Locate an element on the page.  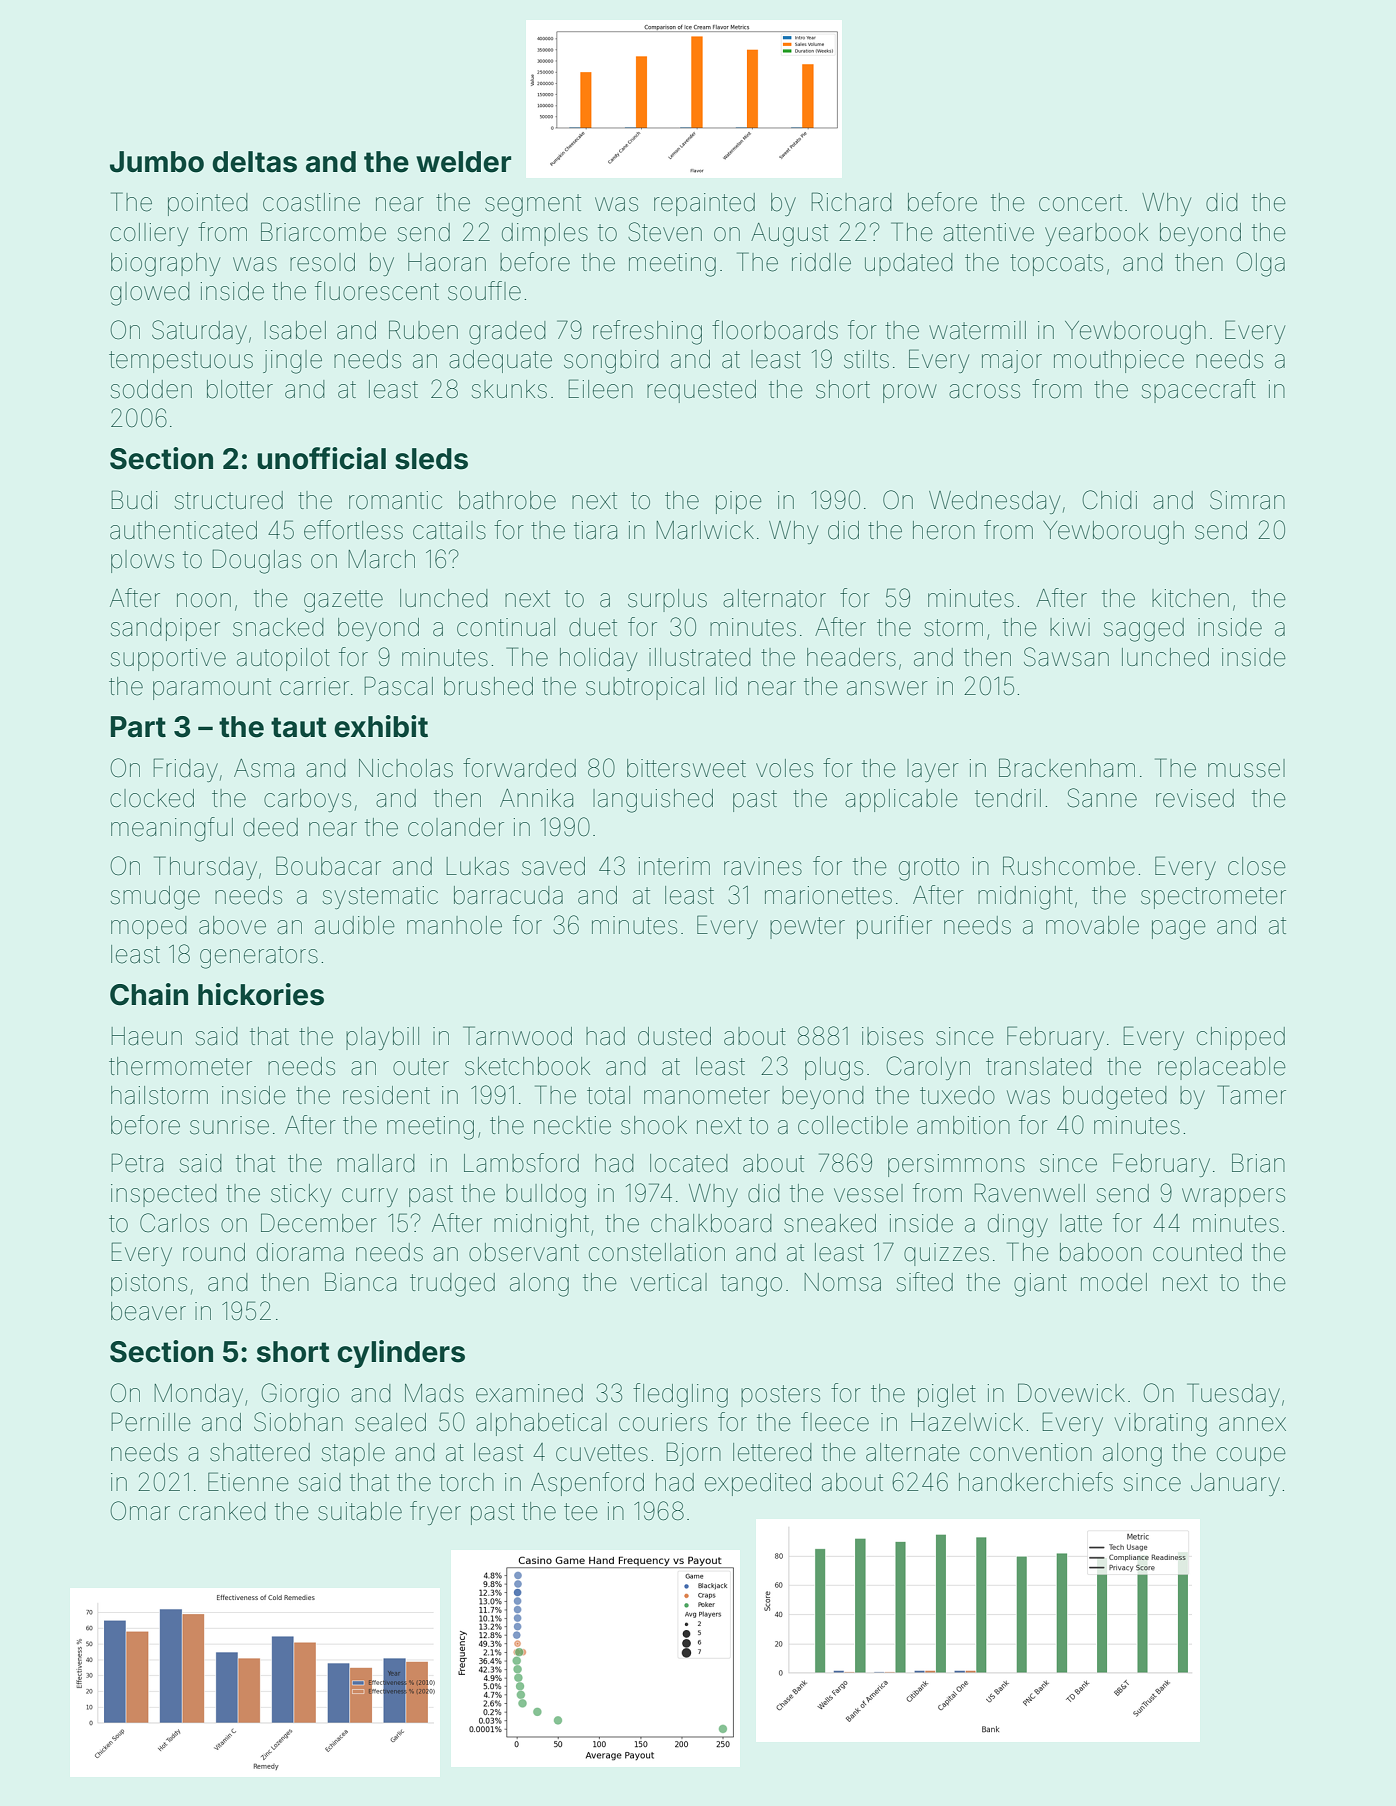
barracuda is located at coordinates (508, 895).
